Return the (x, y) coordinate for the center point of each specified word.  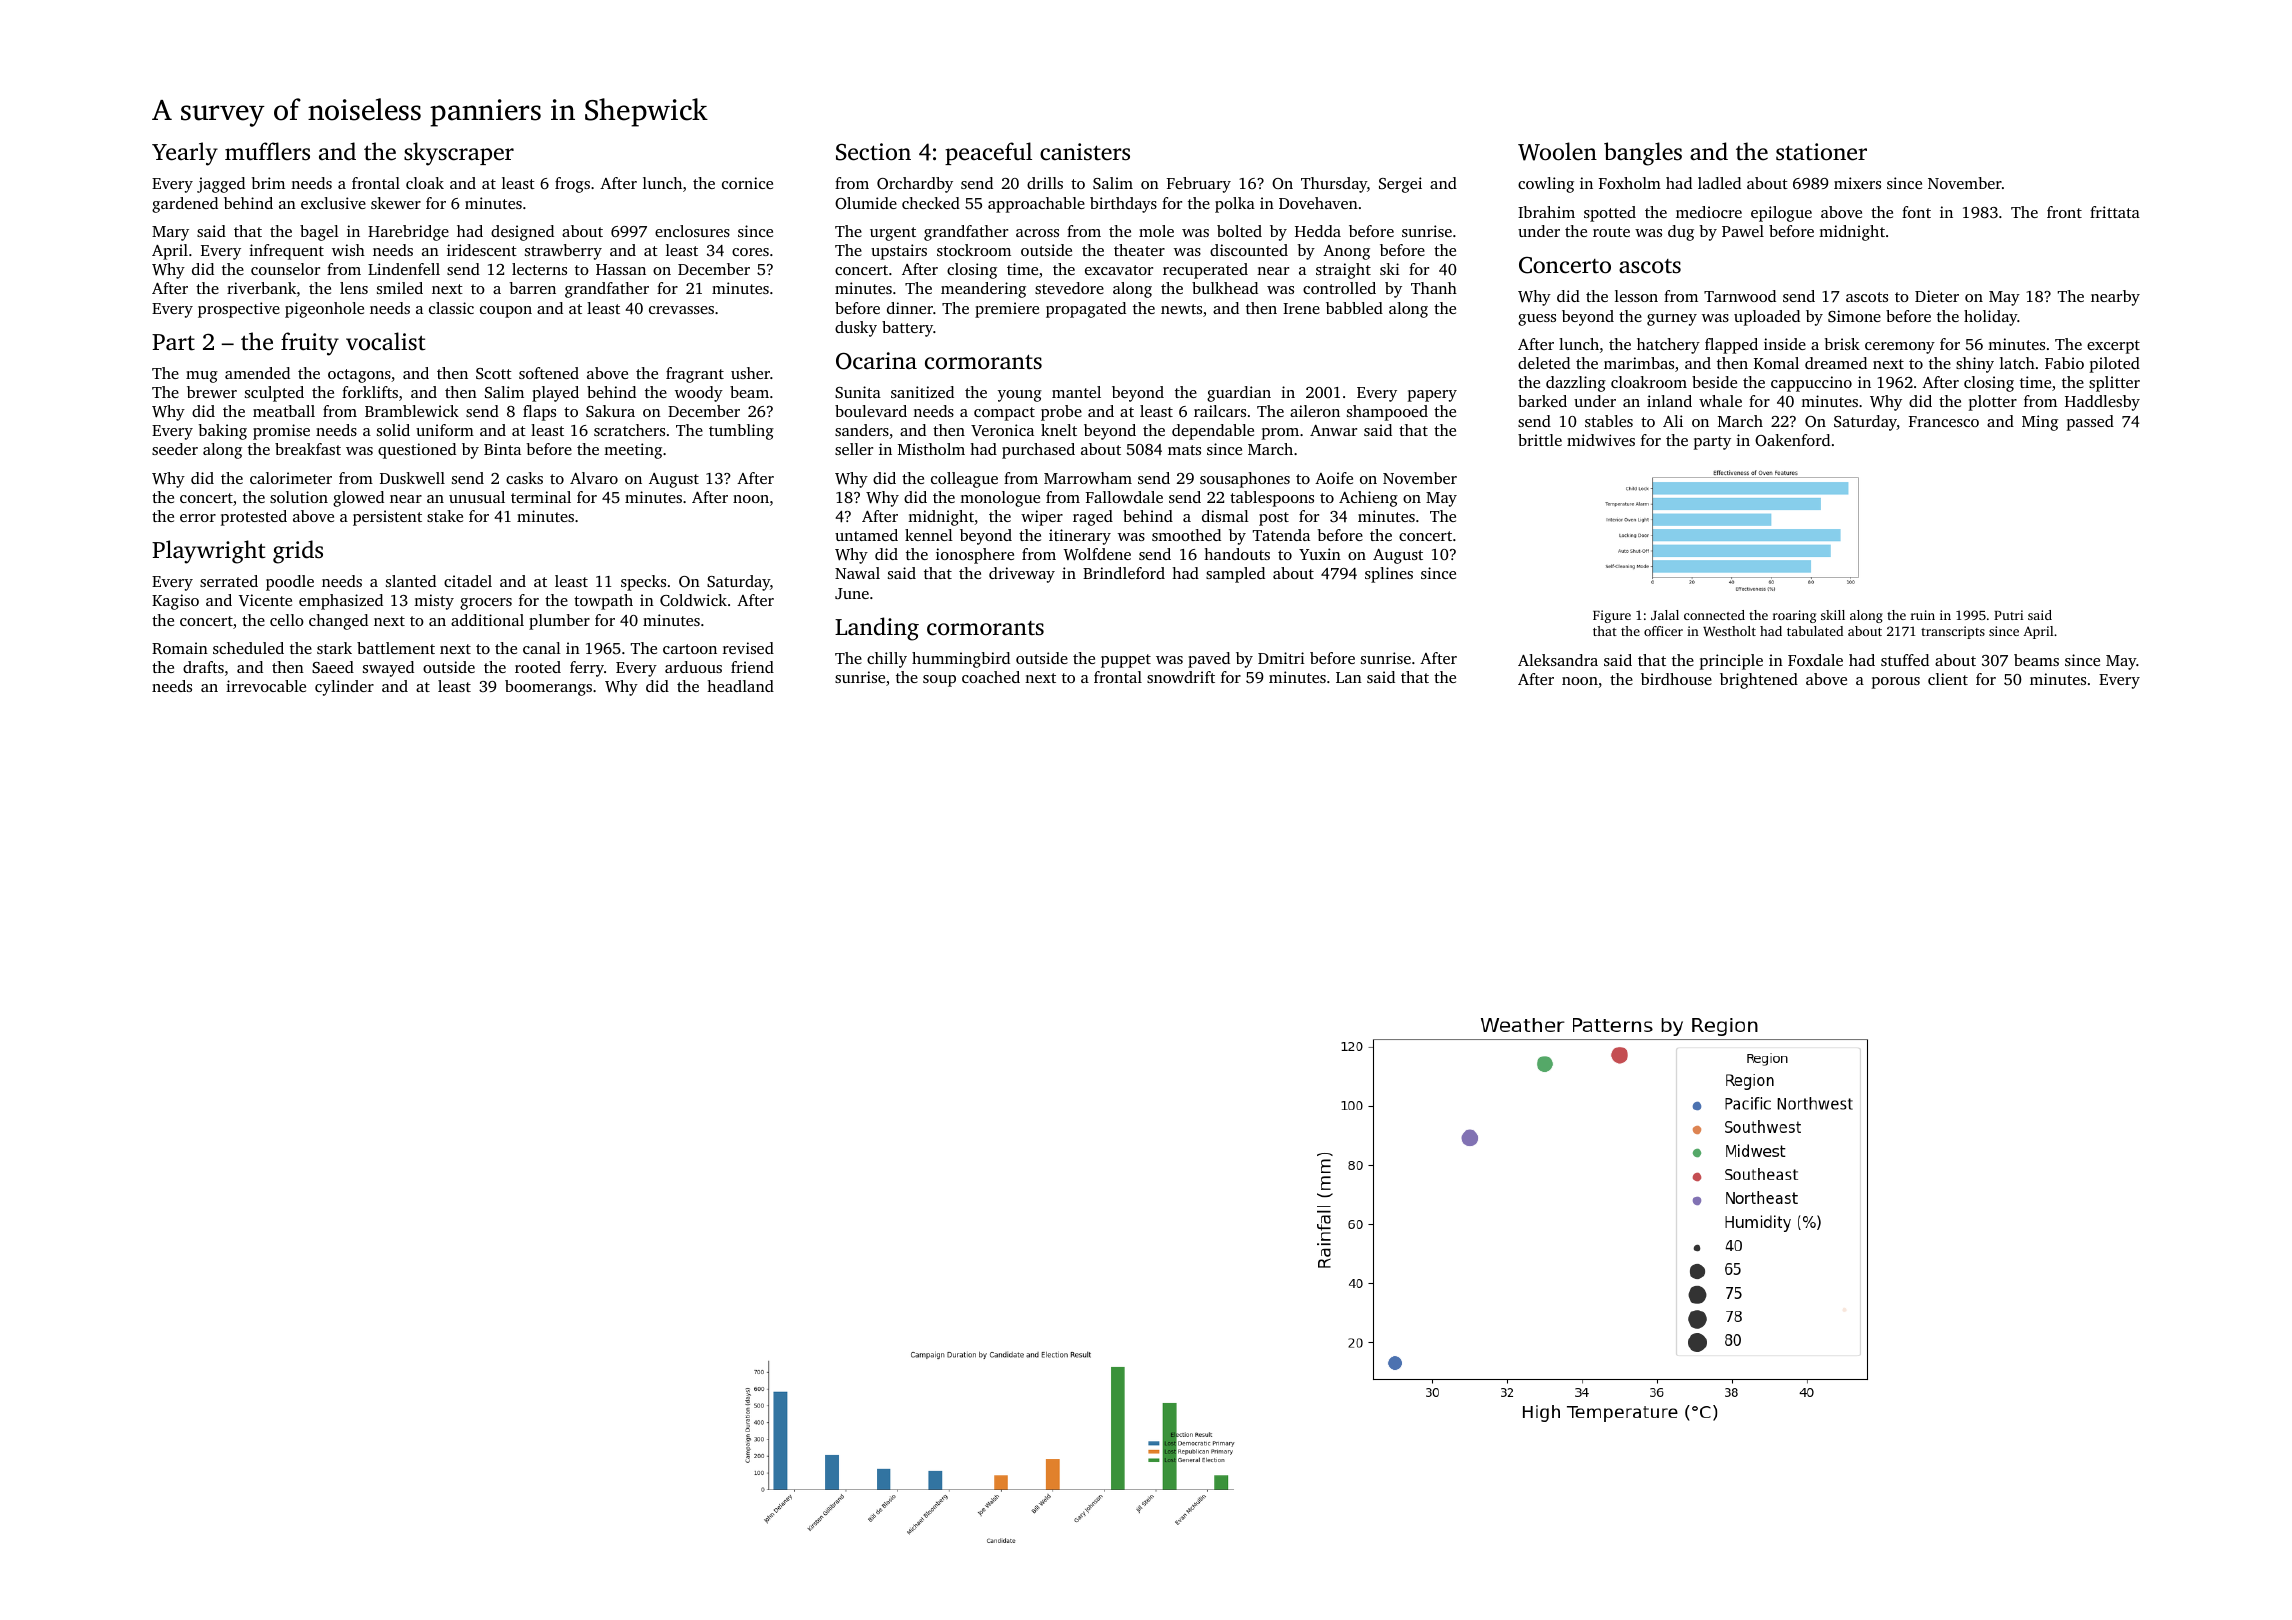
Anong (1346, 252)
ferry (587, 669)
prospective (239, 310)
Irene (1301, 308)
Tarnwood (1740, 296)
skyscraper (459, 154)
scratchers (629, 430)
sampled (1235, 575)
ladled (1719, 183)
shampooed (1387, 413)
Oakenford (1792, 440)
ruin (1923, 615)
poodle (290, 583)
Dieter (1937, 296)
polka (1235, 205)
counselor (285, 269)
